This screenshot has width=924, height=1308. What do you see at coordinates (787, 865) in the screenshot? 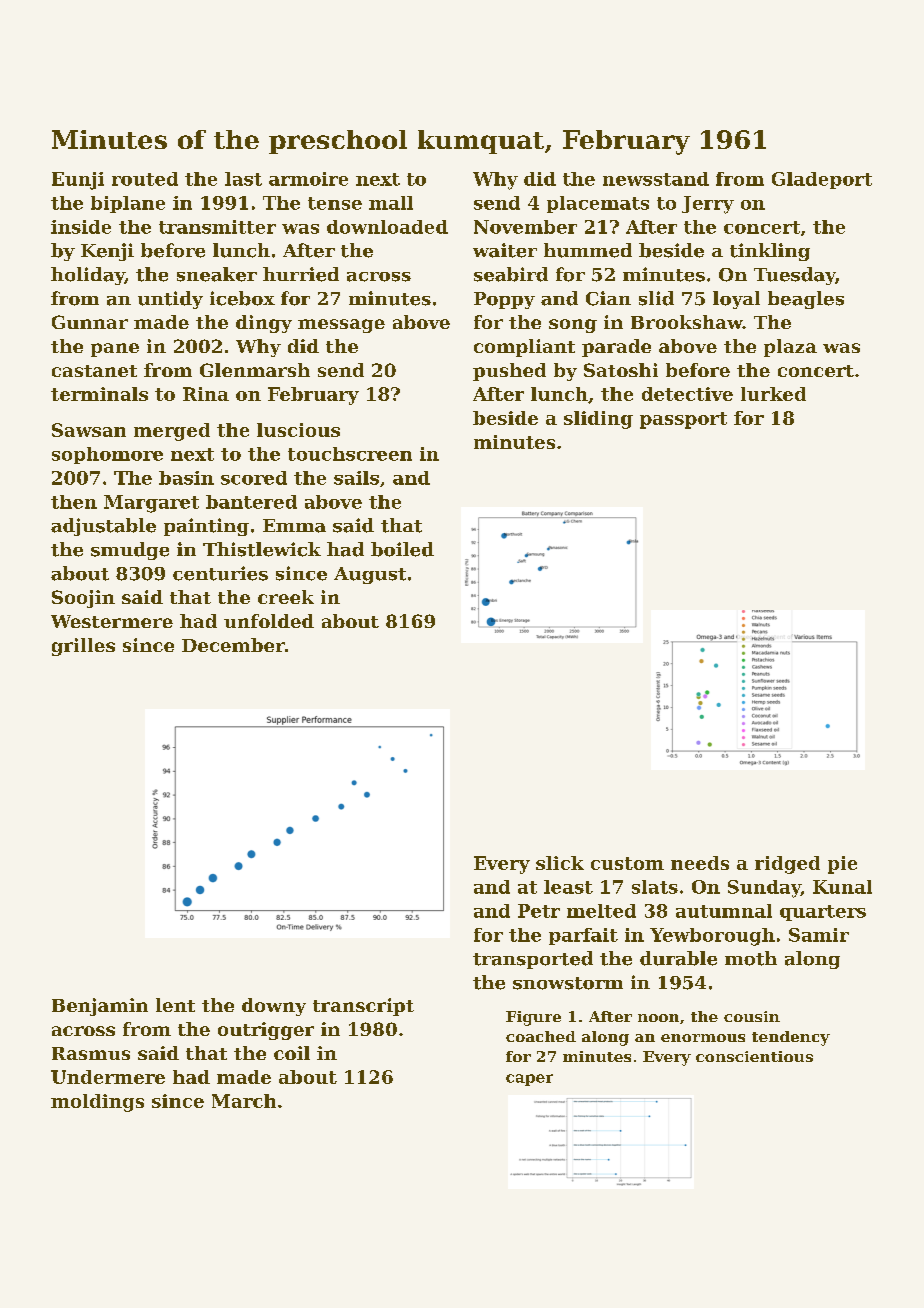
I see `ridged` at bounding box center [787, 865].
